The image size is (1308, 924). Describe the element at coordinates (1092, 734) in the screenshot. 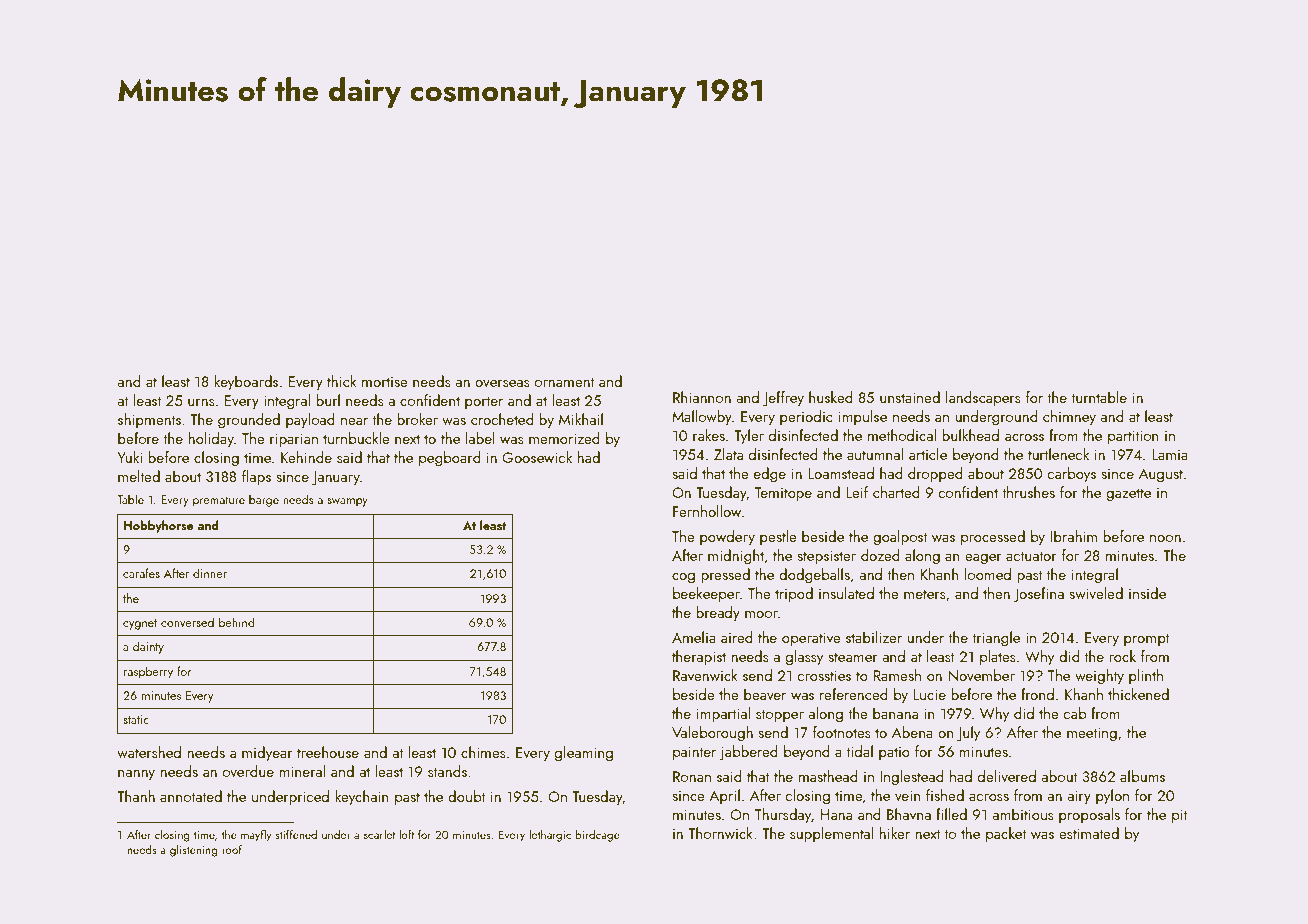

I see `meeting` at that location.
